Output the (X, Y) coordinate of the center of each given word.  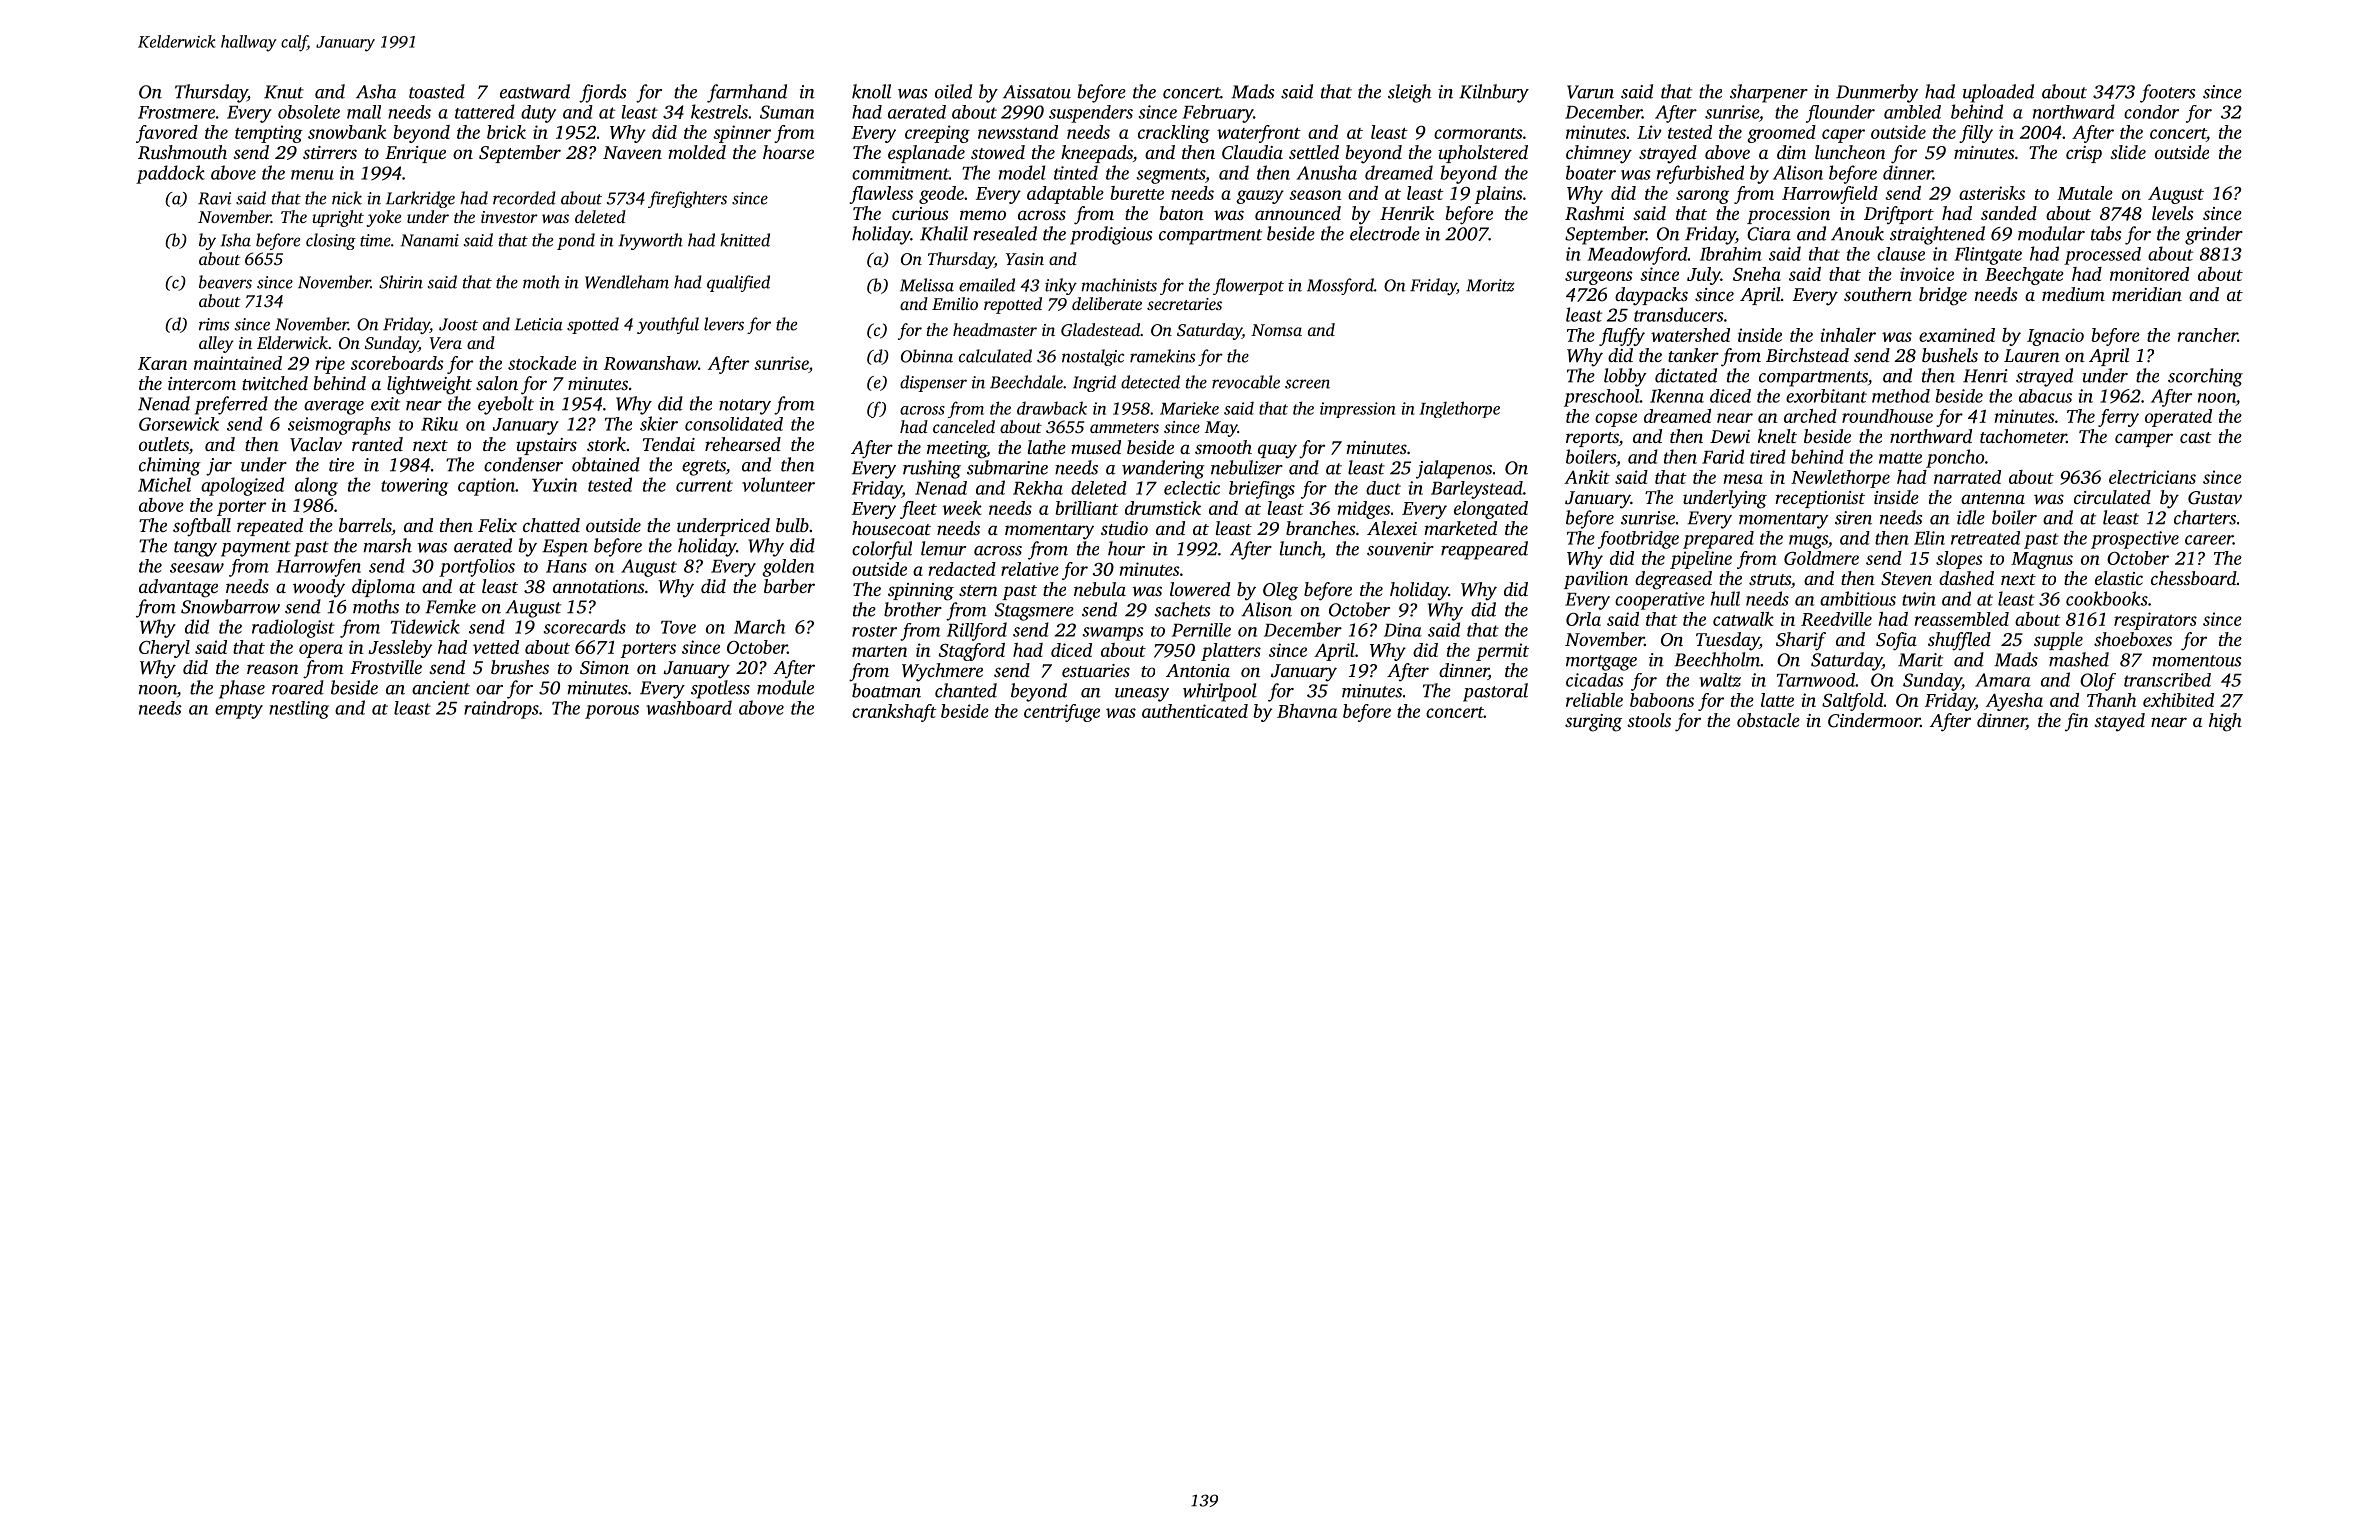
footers (2167, 93)
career (2209, 540)
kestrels (719, 111)
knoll (871, 91)
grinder (2214, 235)
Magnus (2042, 560)
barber (789, 586)
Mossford (1340, 286)
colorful (882, 550)
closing (331, 241)
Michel (164, 484)
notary (745, 407)
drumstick (1163, 508)
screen (1307, 384)
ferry (2118, 418)
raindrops (501, 710)
